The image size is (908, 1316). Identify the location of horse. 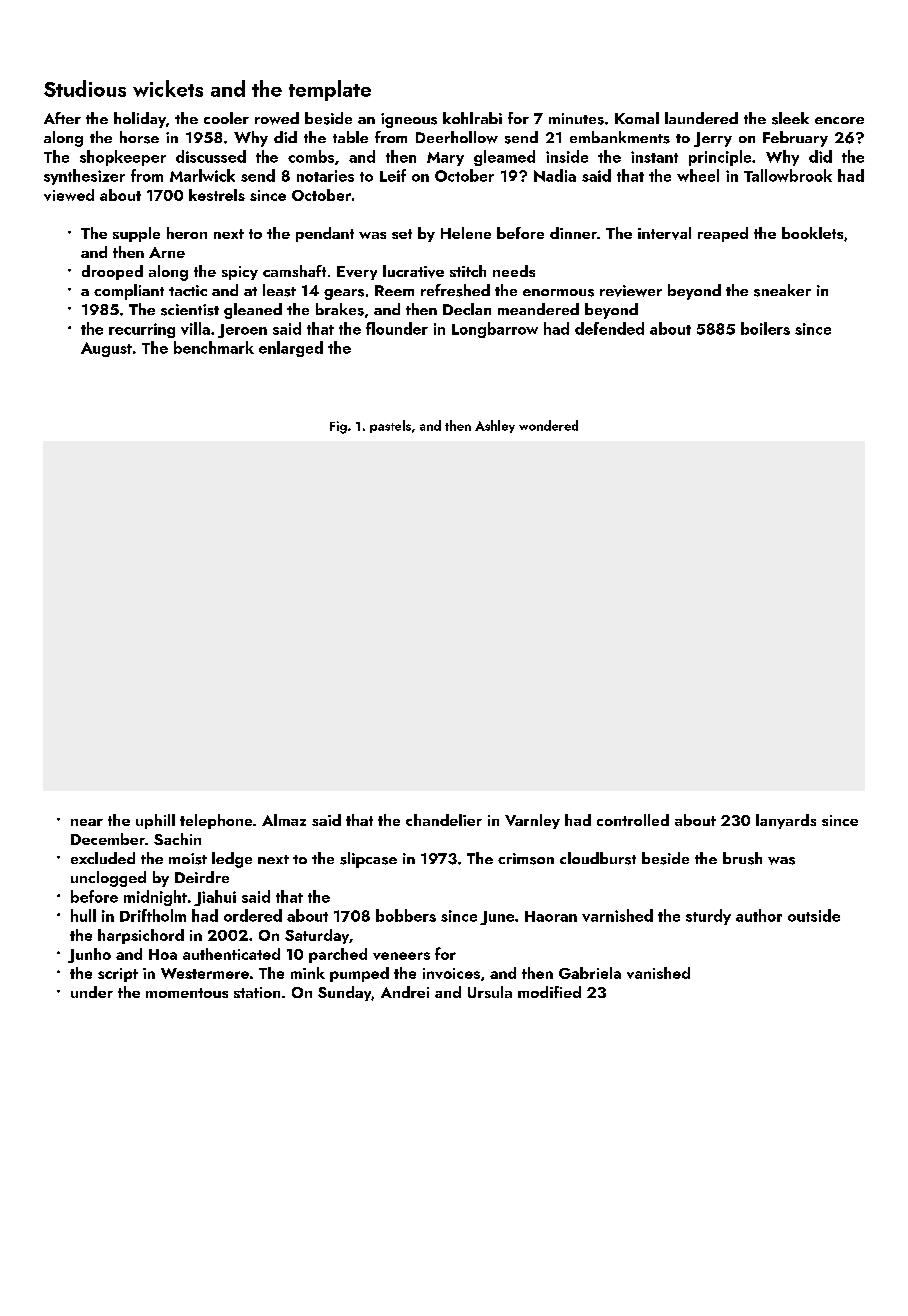
(139, 137).
